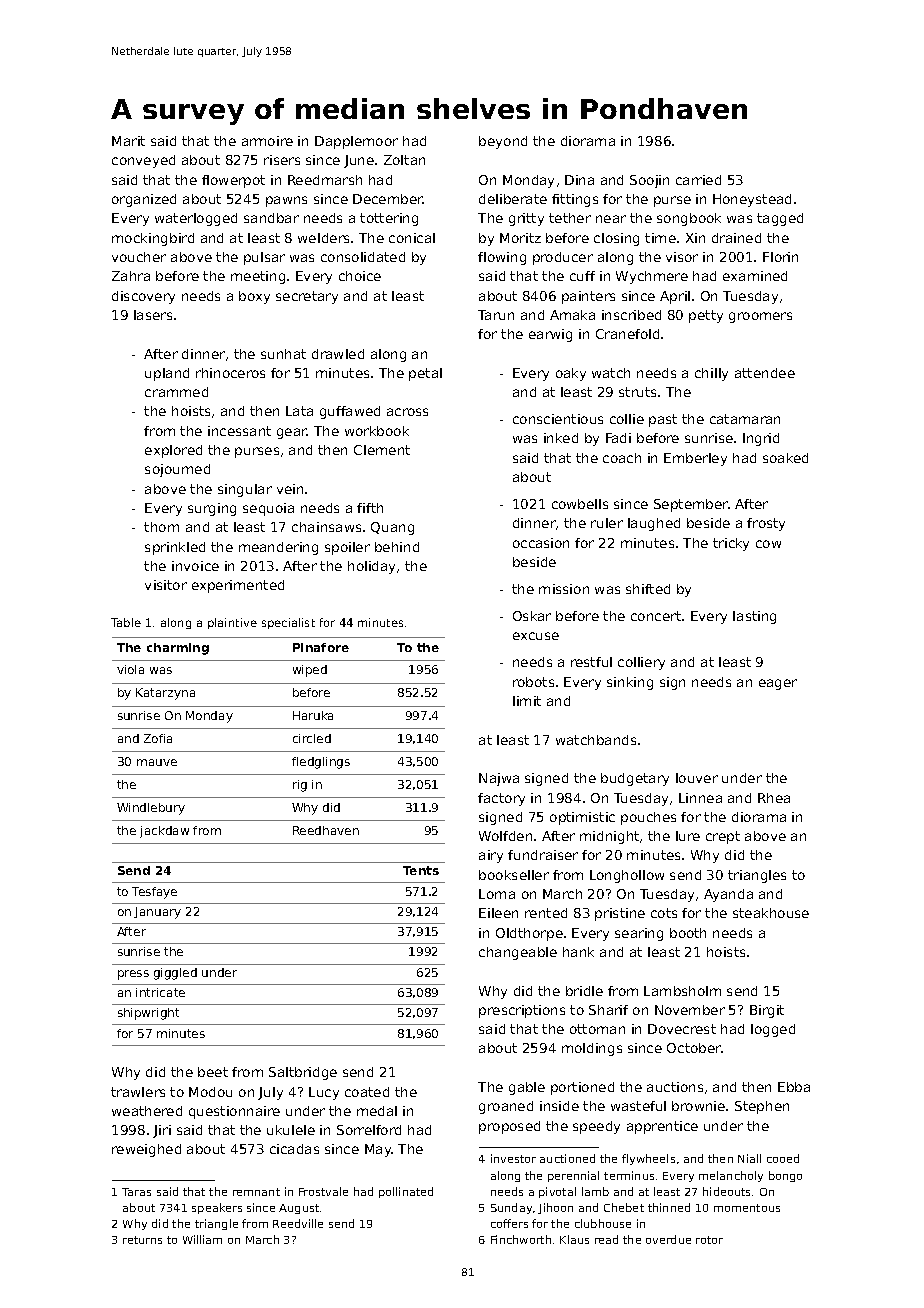 Image resolution: width=924 pixels, height=1308 pixels. What do you see at coordinates (256, 1192) in the document?
I see `remnant` at bounding box center [256, 1192].
